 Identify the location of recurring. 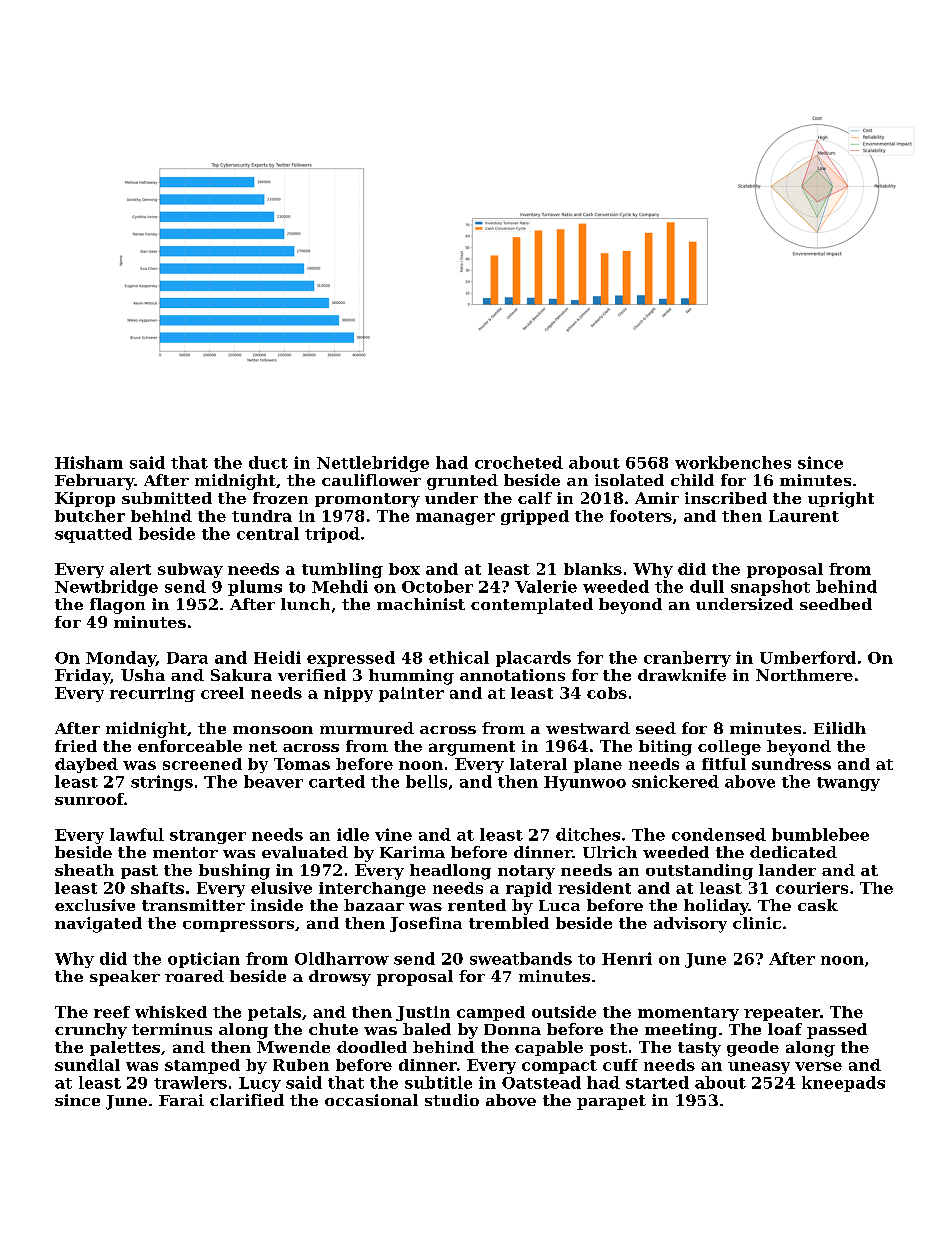
(152, 694).
